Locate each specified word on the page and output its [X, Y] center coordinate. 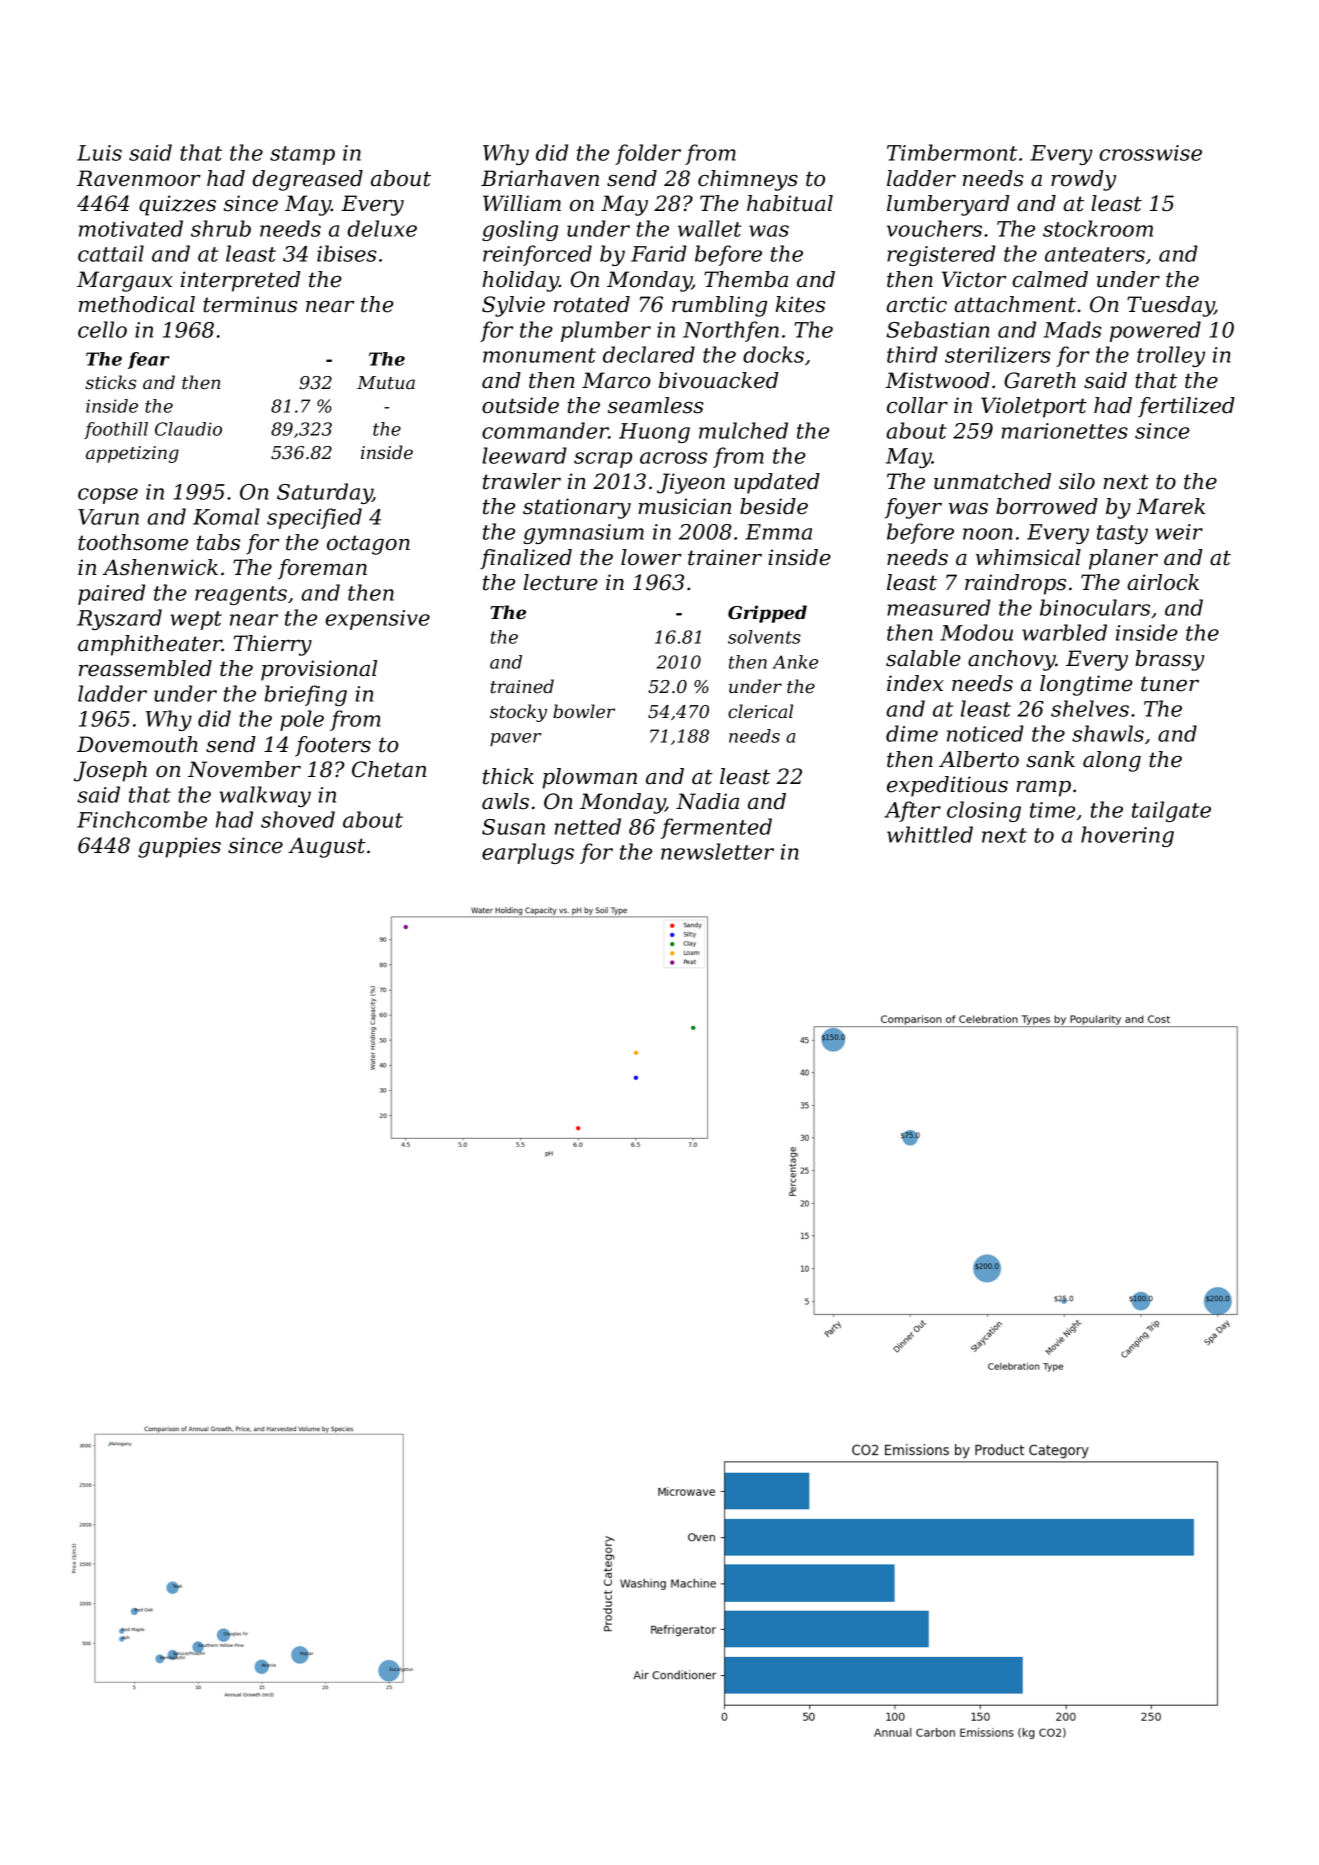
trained [522, 686]
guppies [179, 847]
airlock [1163, 582]
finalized [526, 559]
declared [649, 354]
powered [1155, 331]
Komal [226, 516]
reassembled [145, 668]
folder [648, 154]
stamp [302, 155]
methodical [137, 304]
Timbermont [952, 152]
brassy [1170, 660]
